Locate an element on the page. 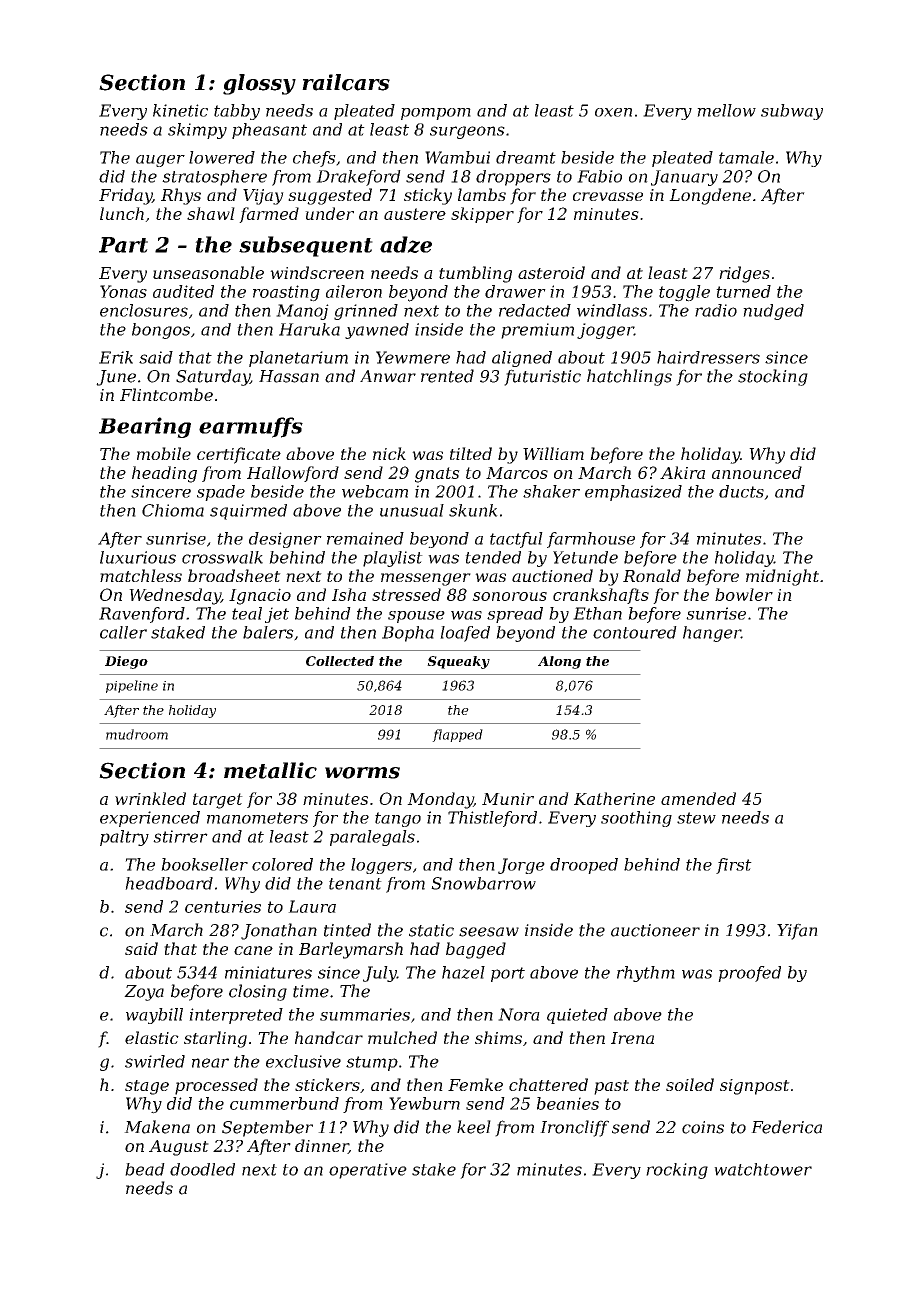  mellow is located at coordinates (726, 110).
